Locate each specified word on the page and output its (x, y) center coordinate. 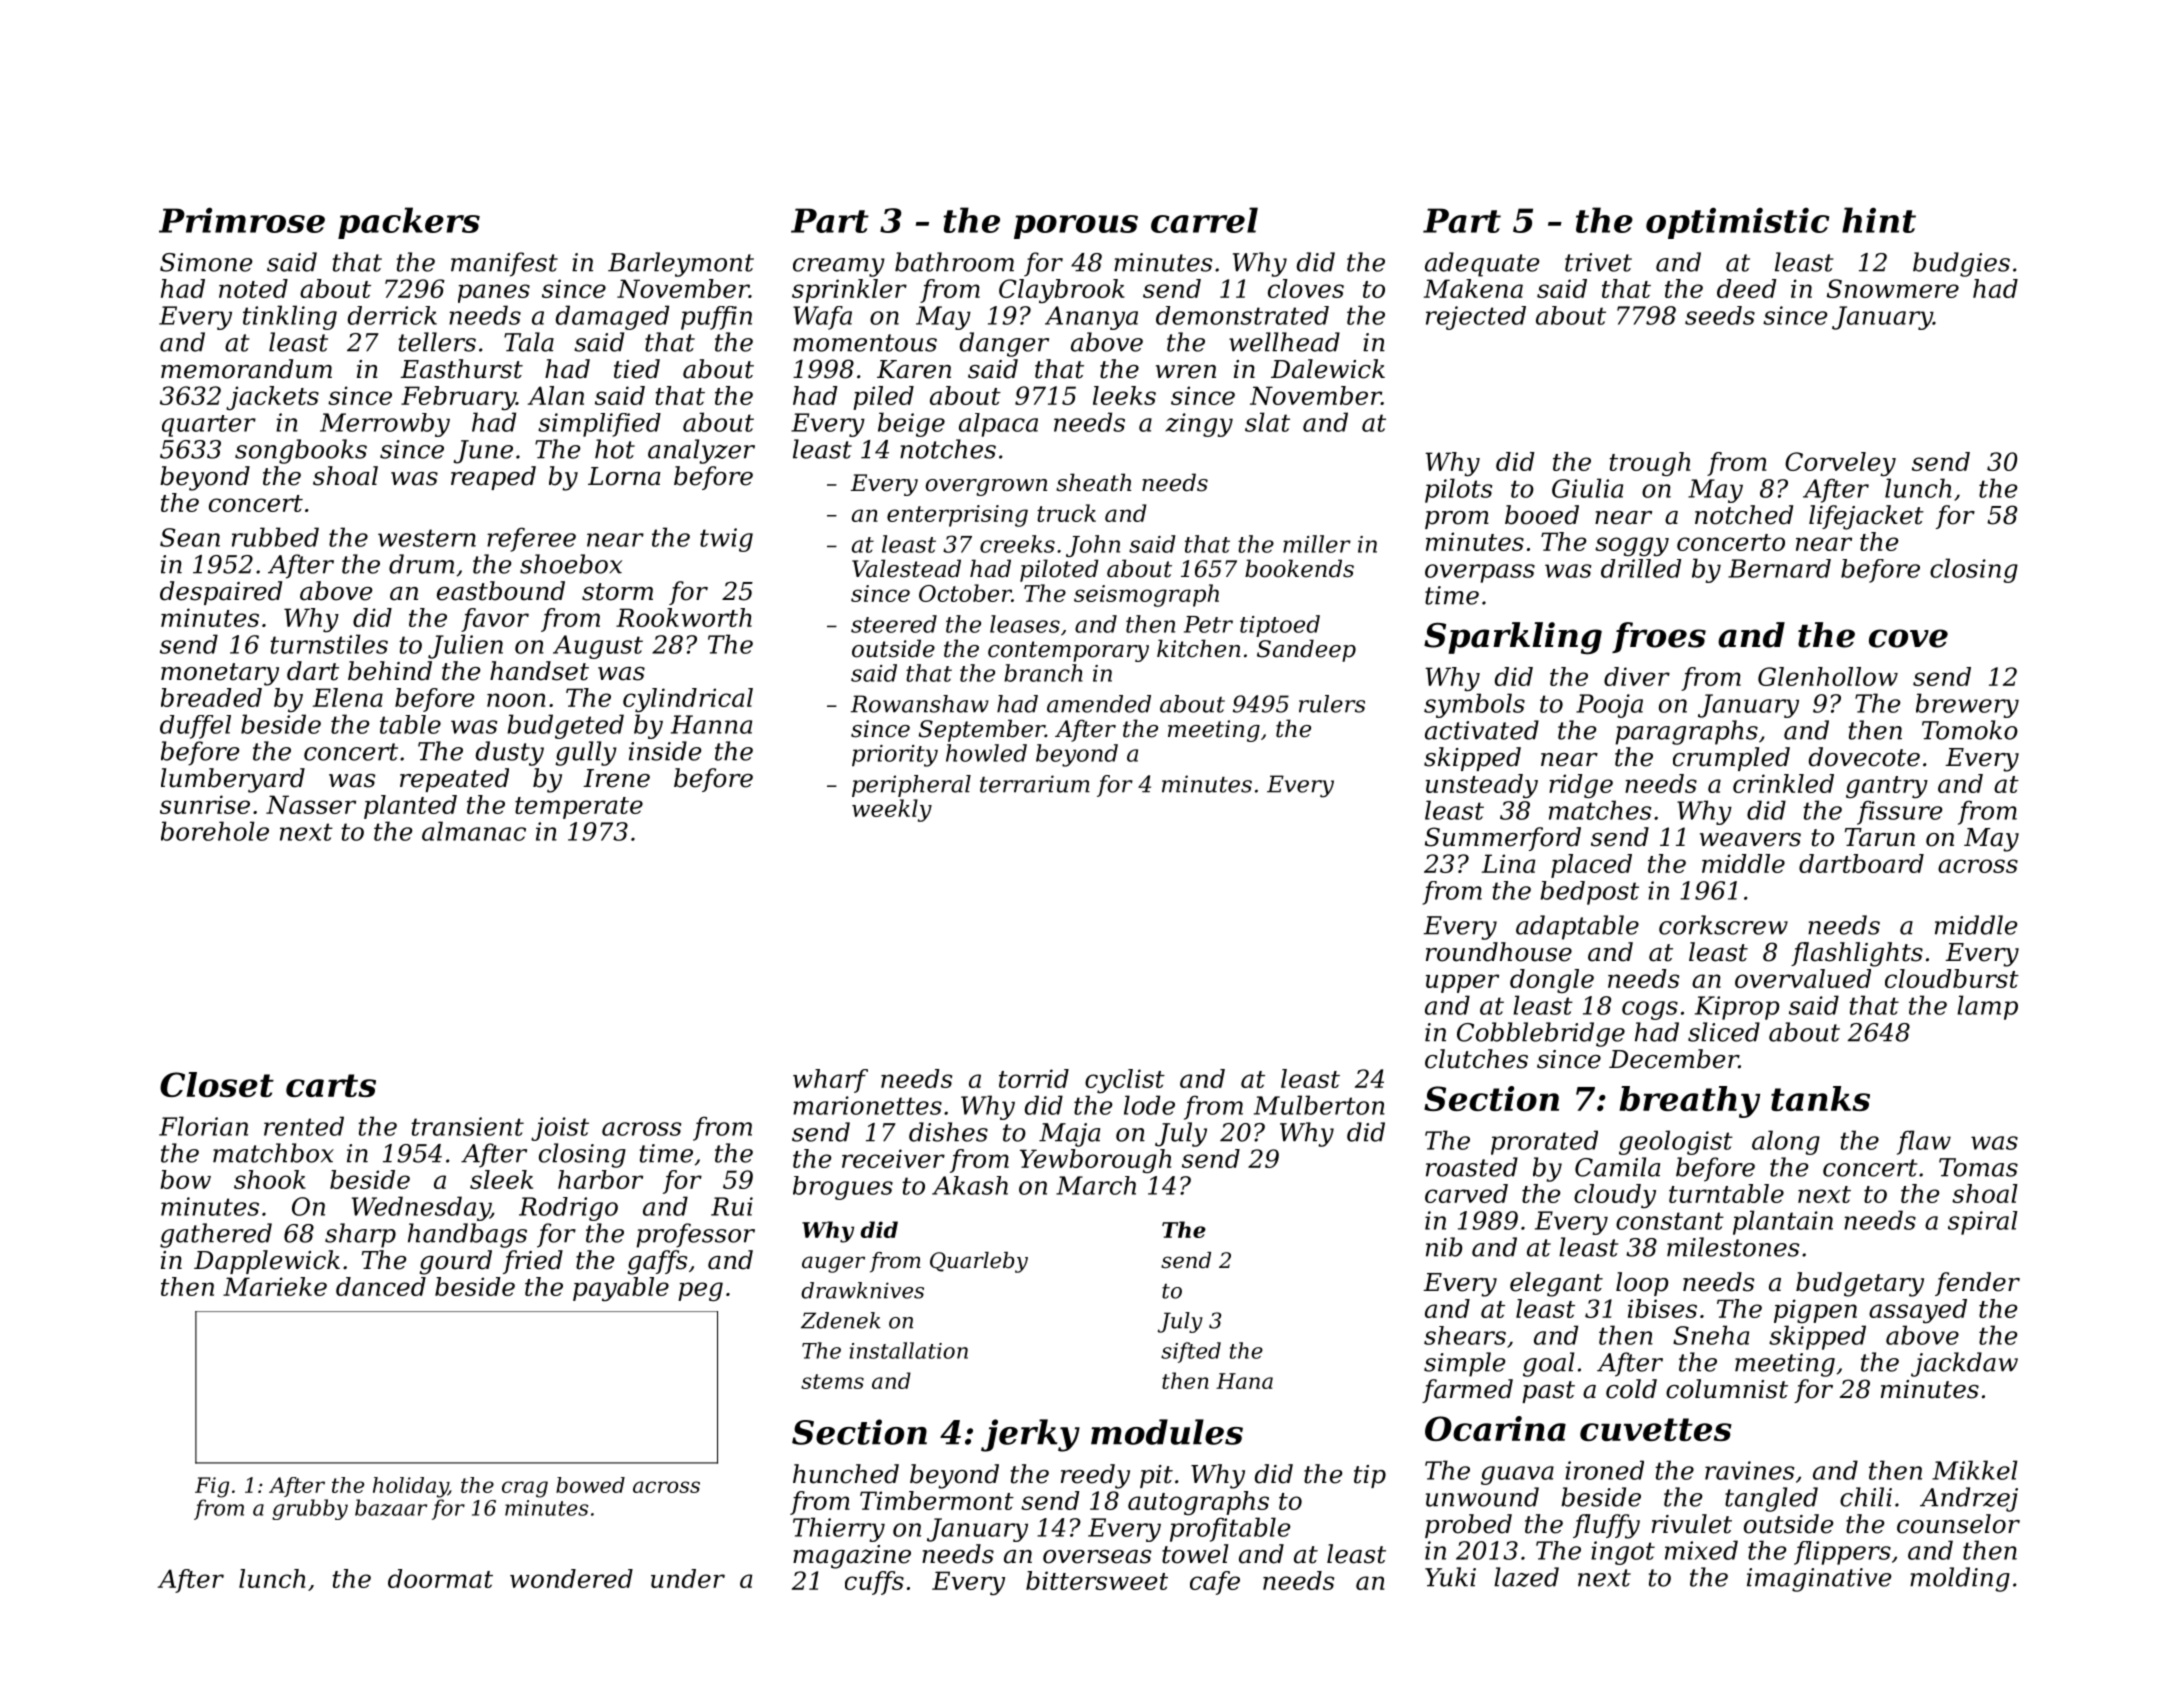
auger (833, 1264)
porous (1076, 227)
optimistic (1737, 223)
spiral (1983, 1223)
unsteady (1482, 786)
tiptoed (1280, 626)
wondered (571, 1578)
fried (533, 1262)
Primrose (242, 220)
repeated (454, 780)
